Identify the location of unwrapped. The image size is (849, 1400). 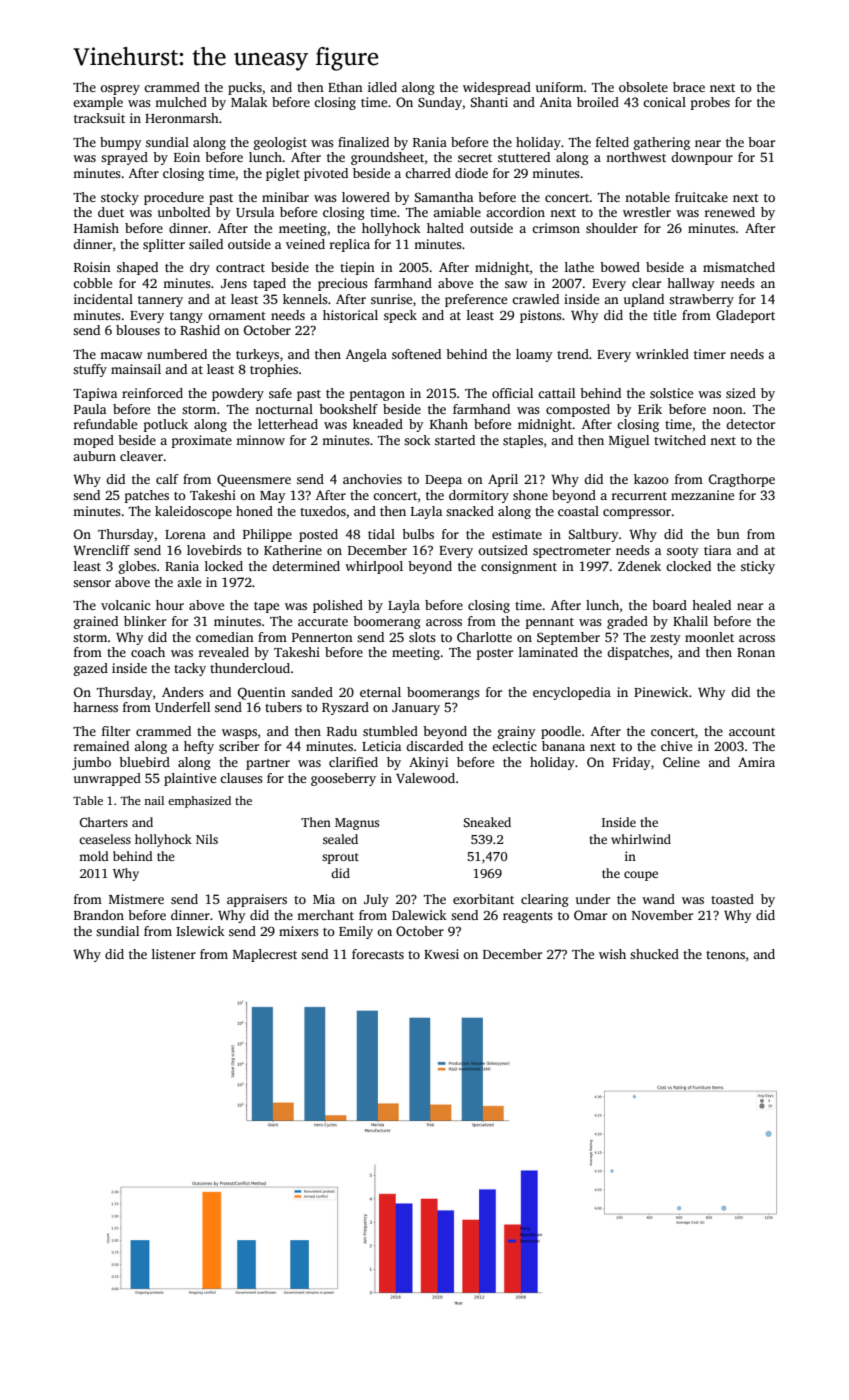
(107, 779).
